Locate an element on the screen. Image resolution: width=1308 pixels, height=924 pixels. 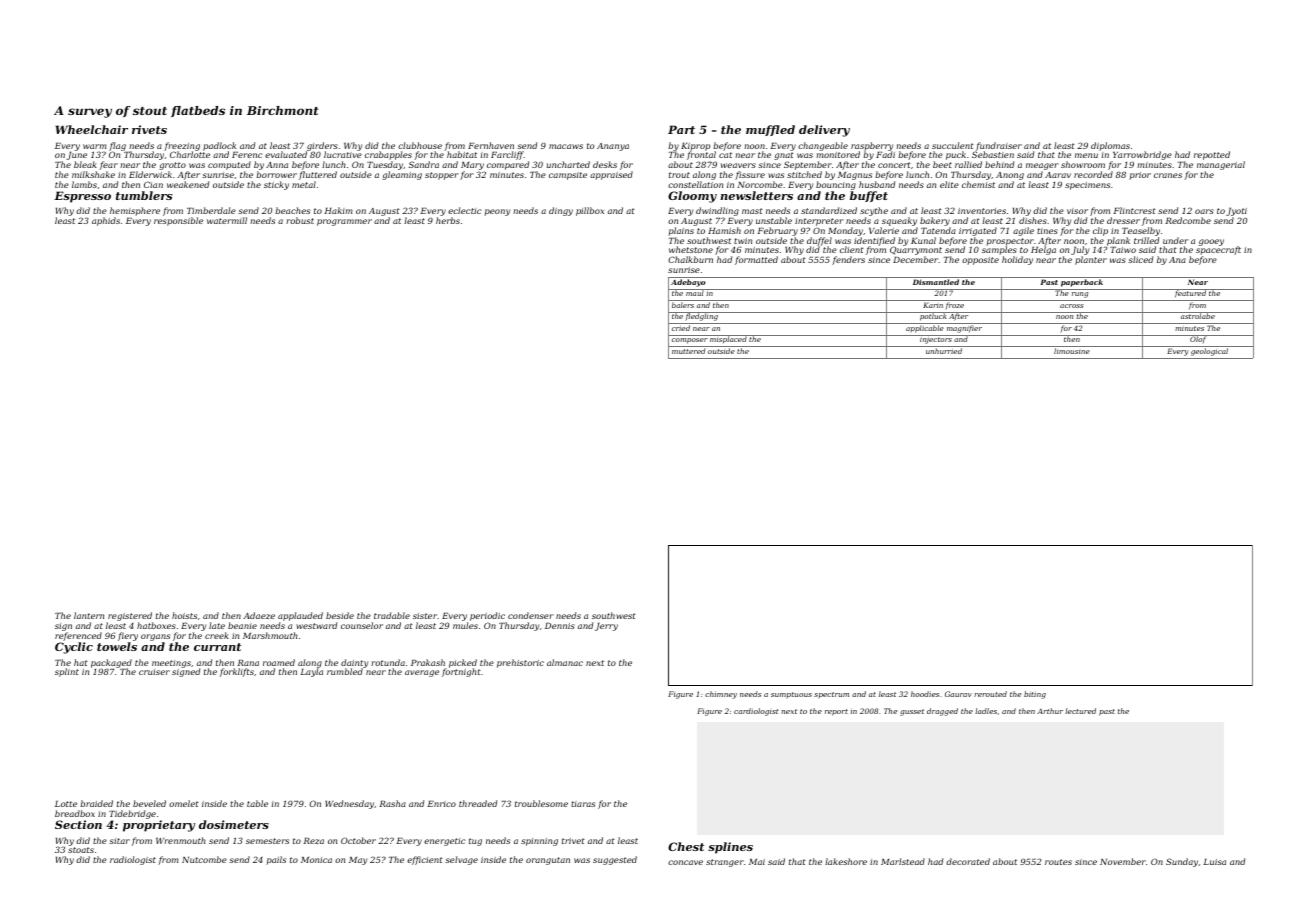
November is located at coordinates (1123, 861).
